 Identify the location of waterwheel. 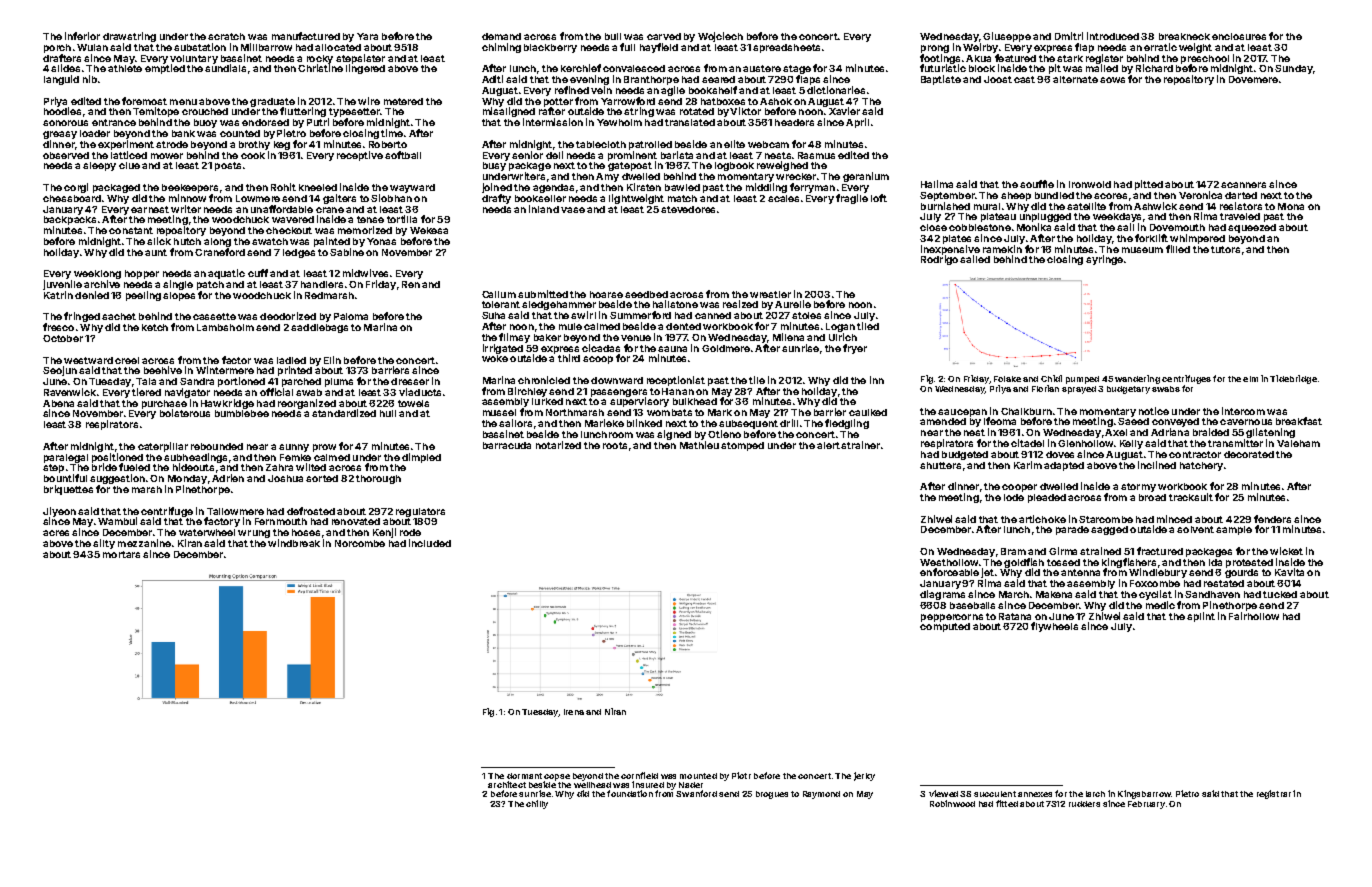
(207, 532).
